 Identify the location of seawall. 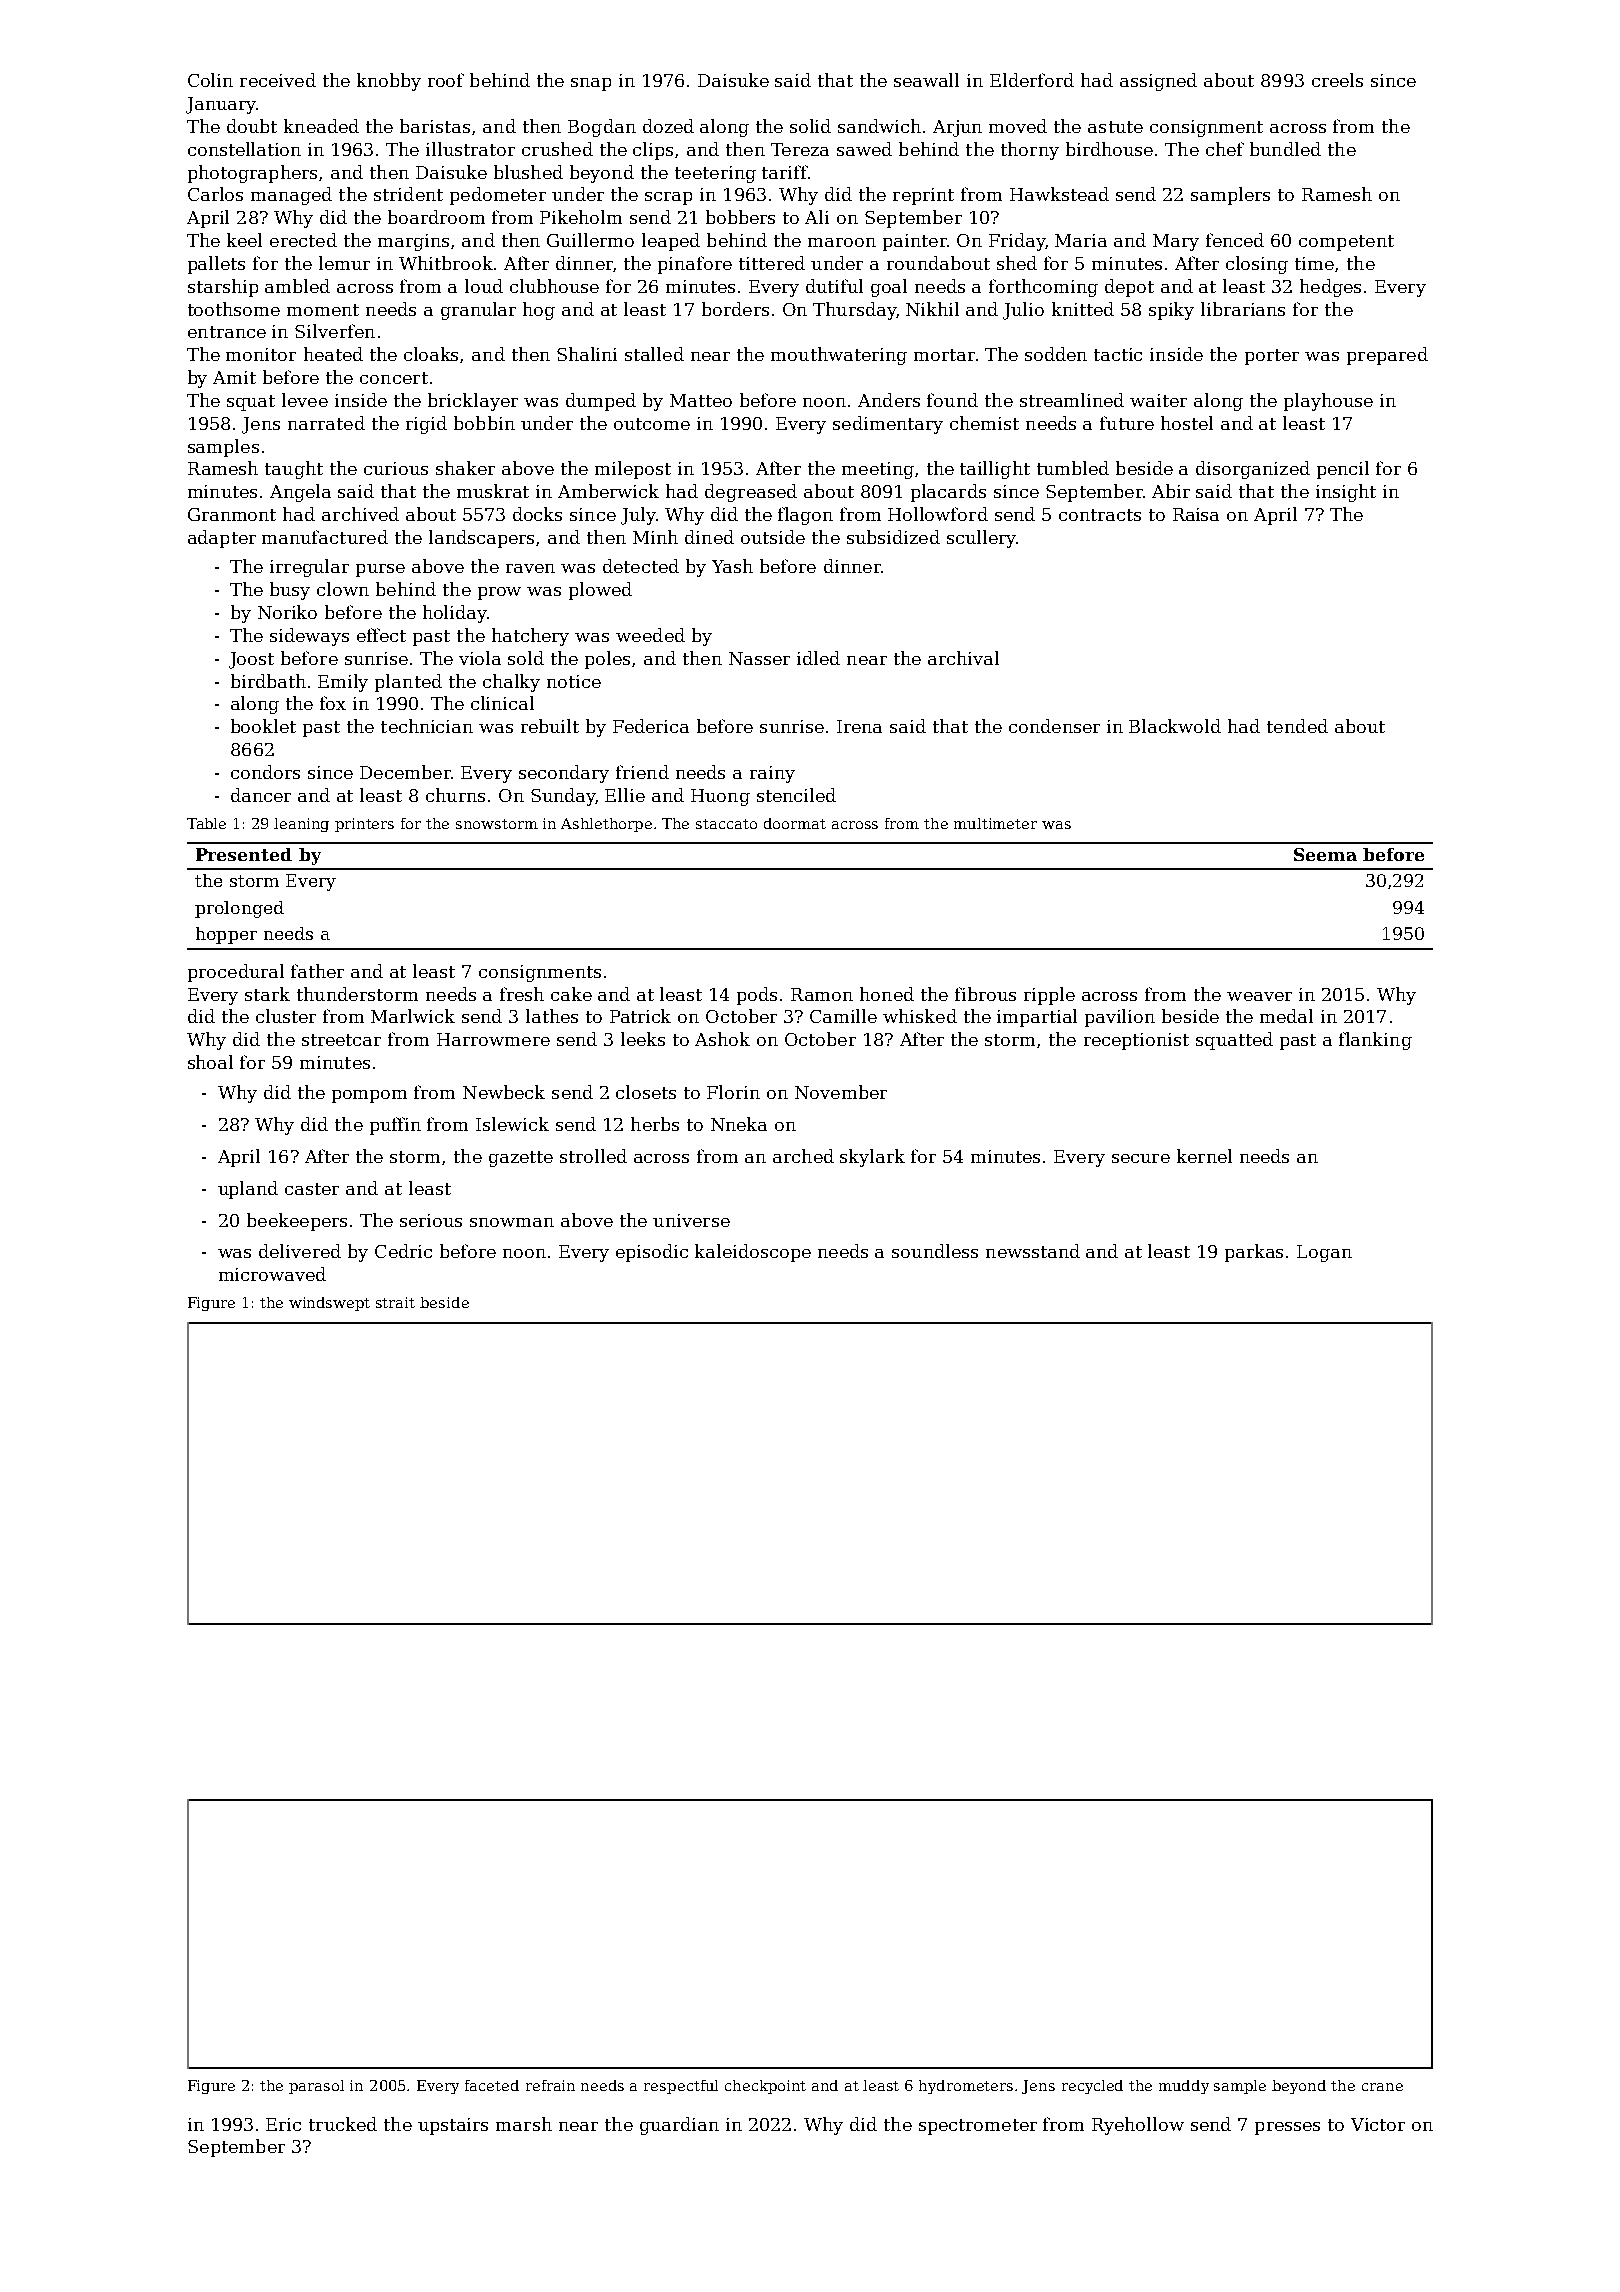
(926, 80).
